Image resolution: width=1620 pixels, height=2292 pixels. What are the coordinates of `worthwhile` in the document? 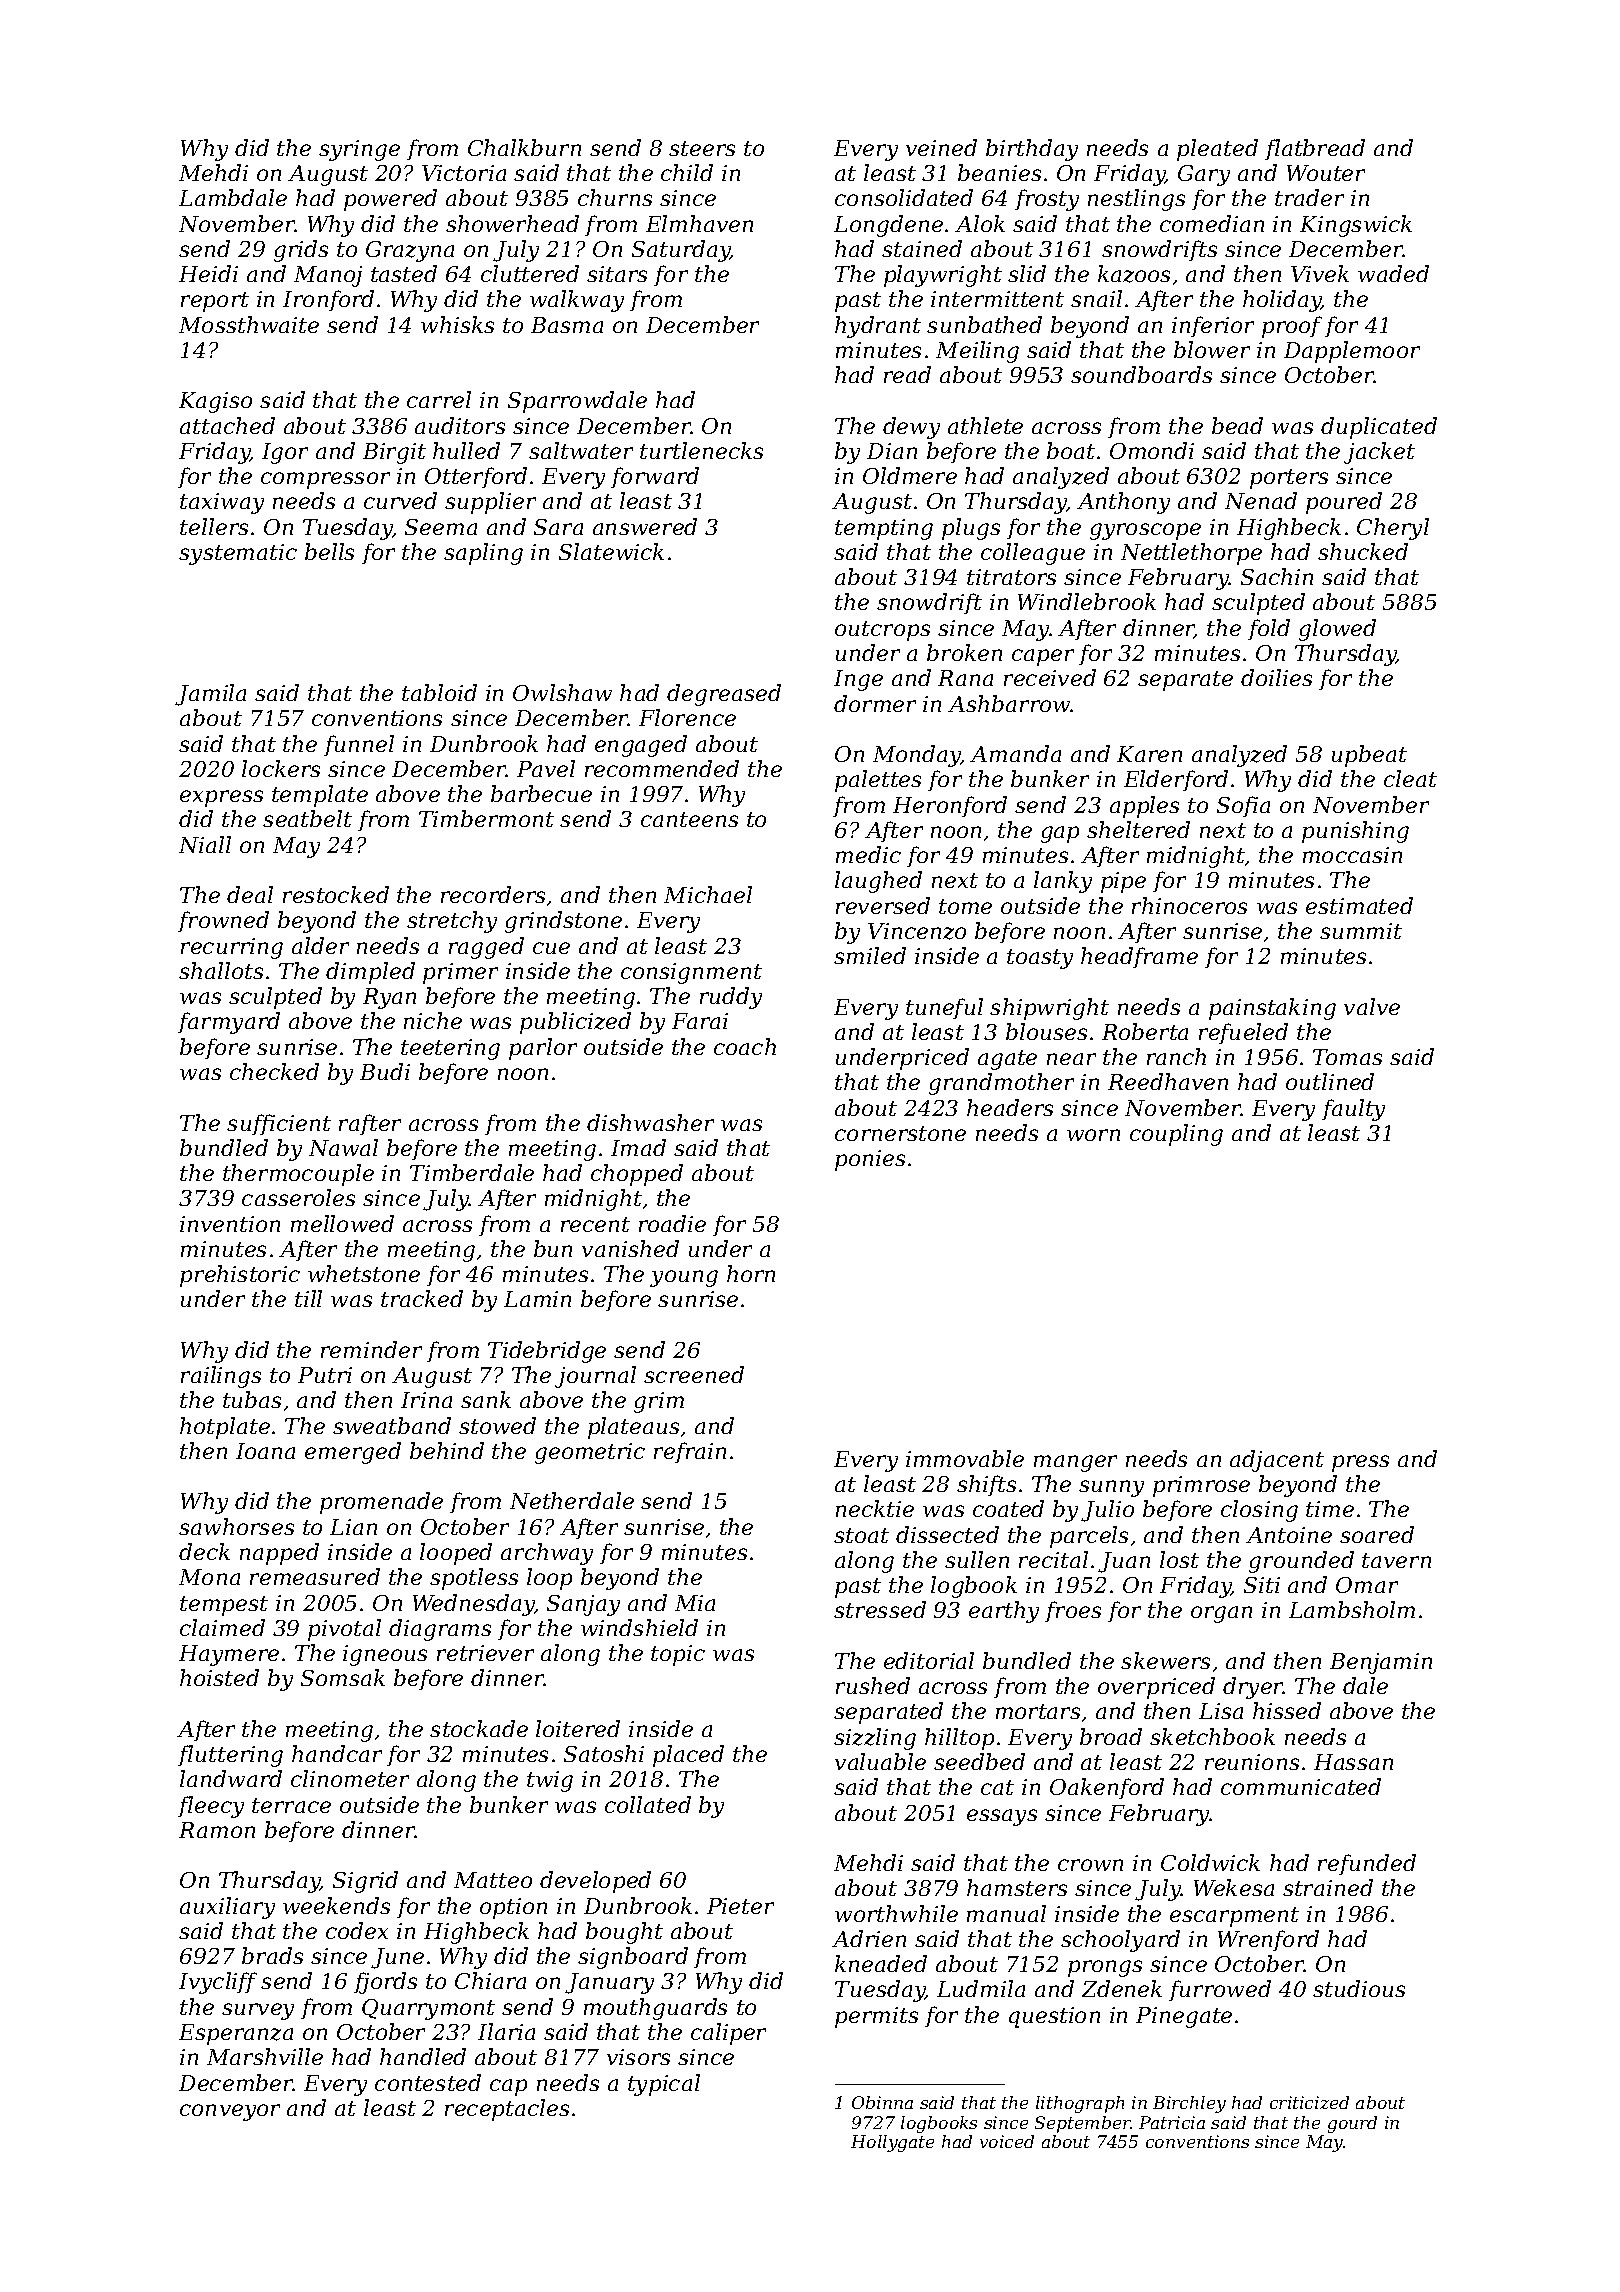 It's located at (896, 1913).
